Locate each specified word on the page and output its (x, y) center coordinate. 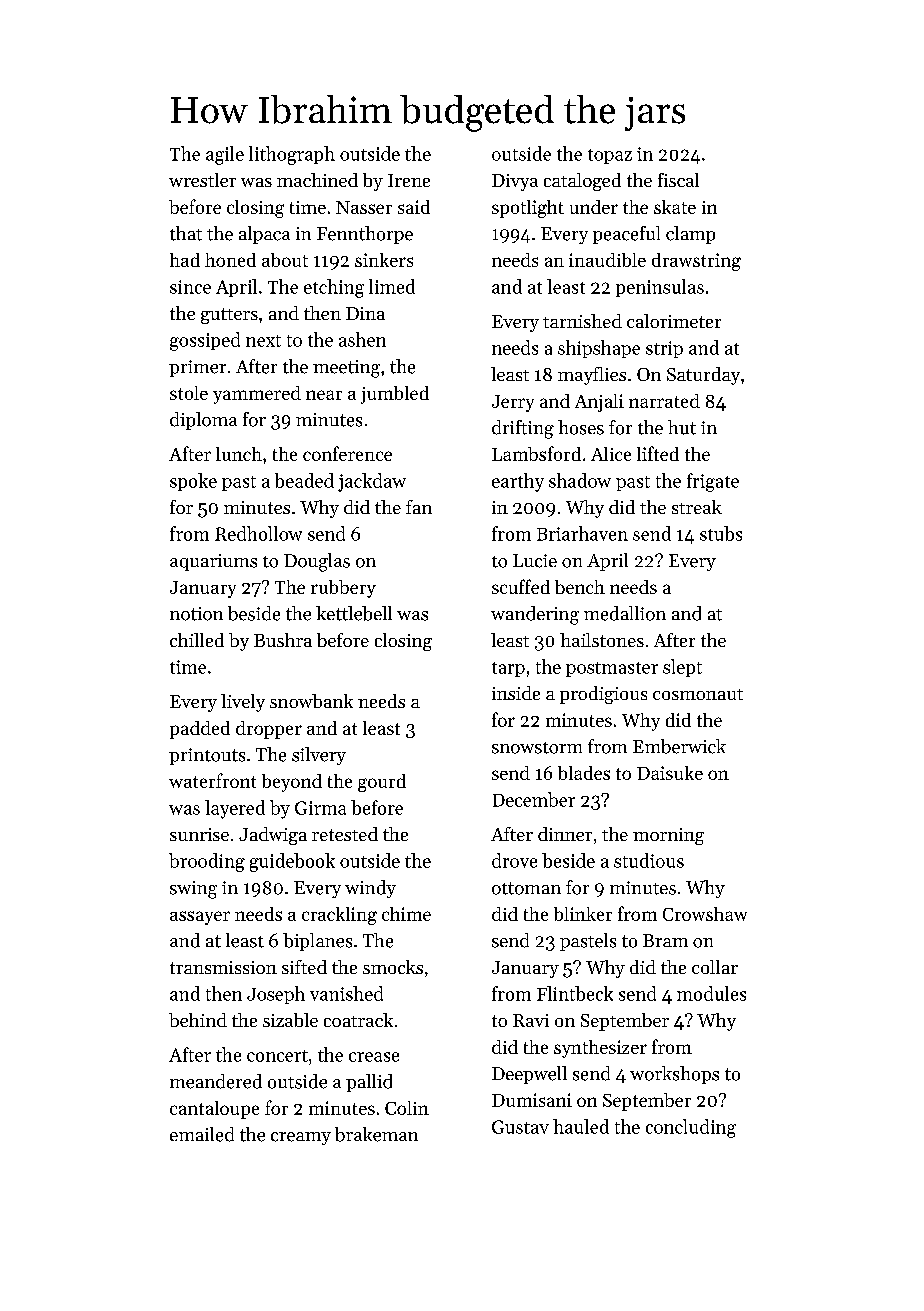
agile (225, 155)
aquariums (213, 562)
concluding (691, 1128)
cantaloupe (214, 1110)
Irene (409, 180)
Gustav (520, 1127)
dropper (269, 730)
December (534, 799)
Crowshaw (705, 914)
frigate (713, 482)
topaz (610, 156)
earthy (518, 482)
